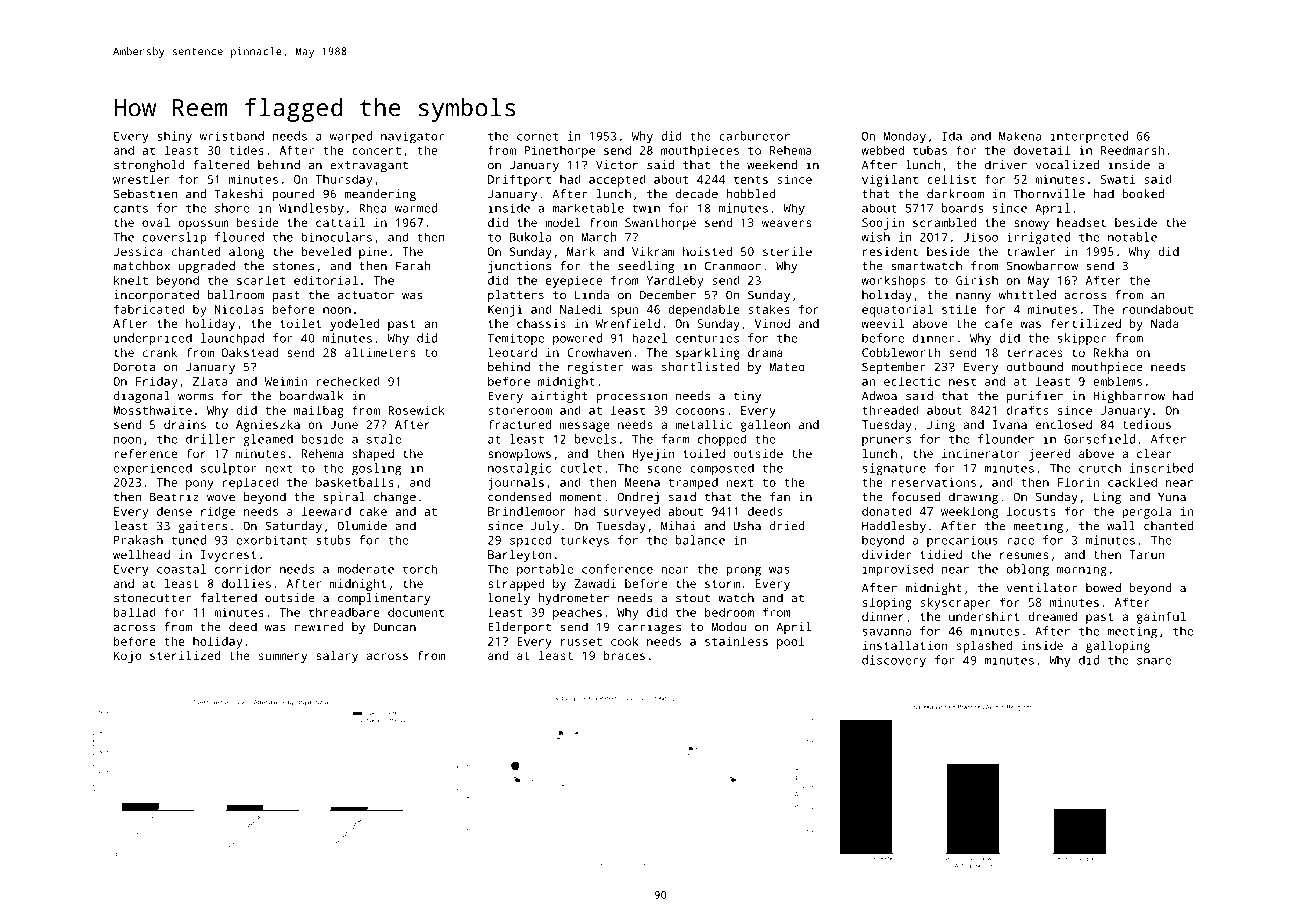 The width and height of the image is (1308, 924). I want to click on drains, so click(185, 424).
